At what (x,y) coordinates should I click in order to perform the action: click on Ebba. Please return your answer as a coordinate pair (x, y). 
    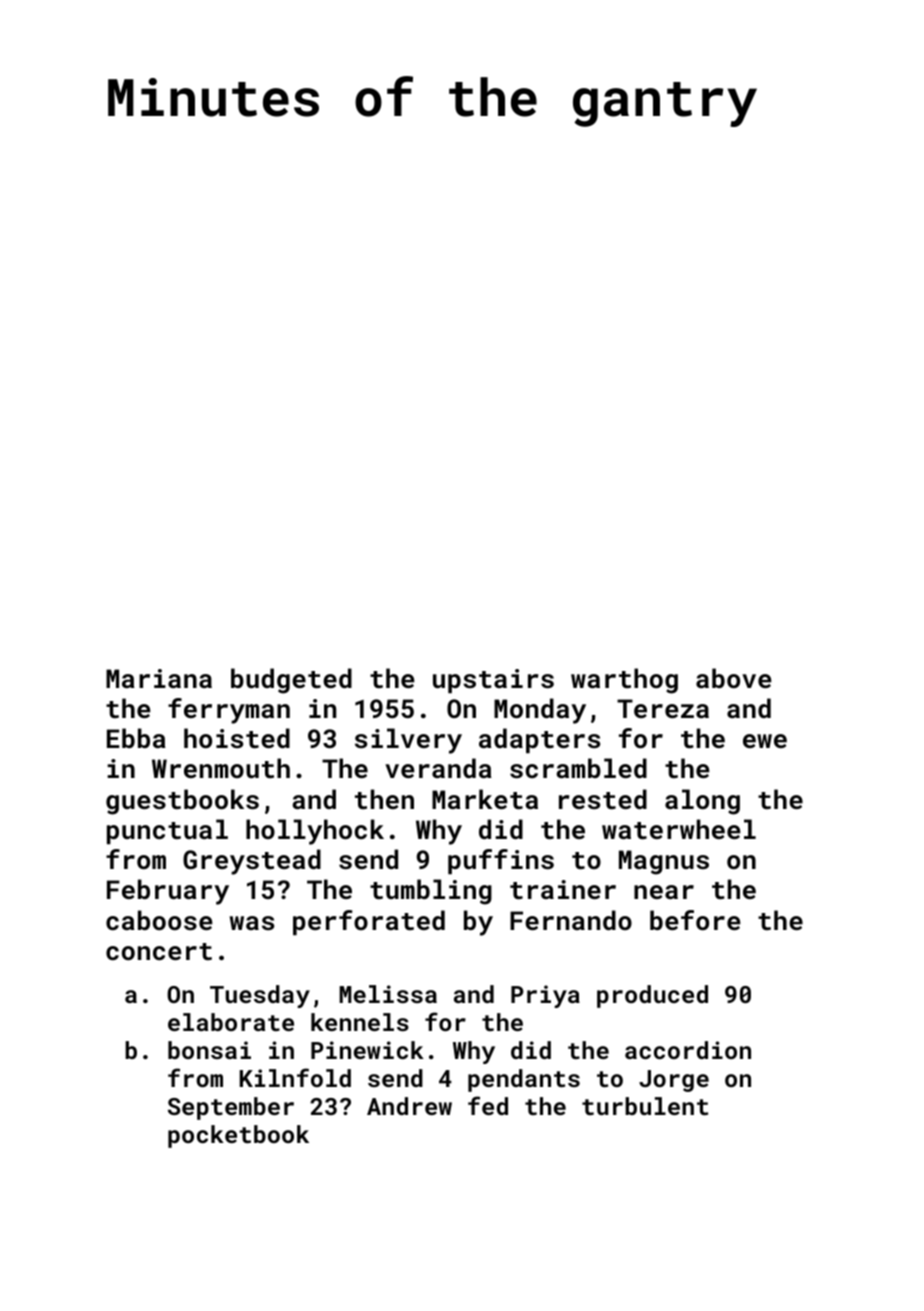
    Looking at the image, I should click on (136, 738).
